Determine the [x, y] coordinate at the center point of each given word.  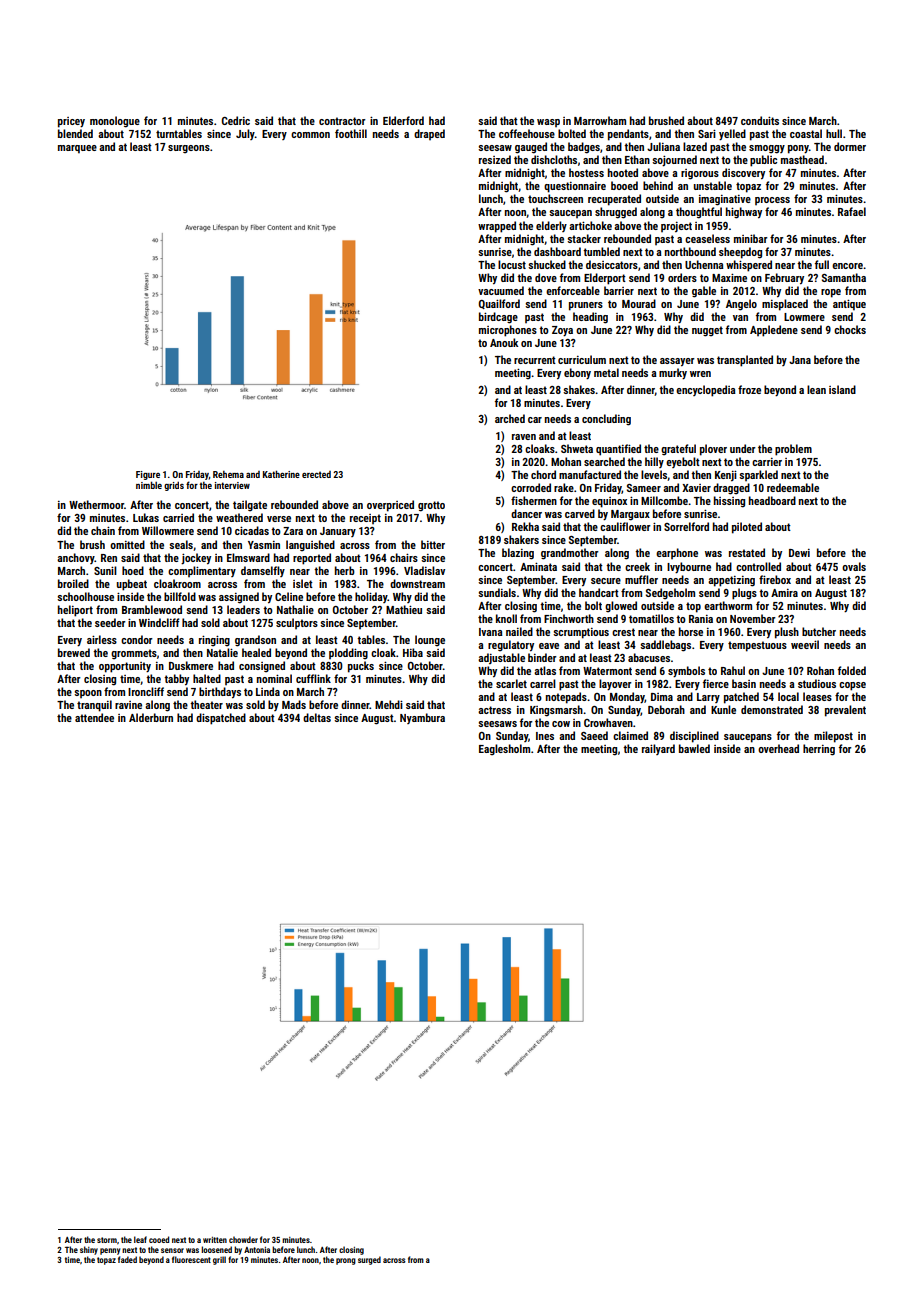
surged [369, 1260]
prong [346, 1261]
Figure [148, 475]
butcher [819, 631]
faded [127, 1259]
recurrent [535, 360]
